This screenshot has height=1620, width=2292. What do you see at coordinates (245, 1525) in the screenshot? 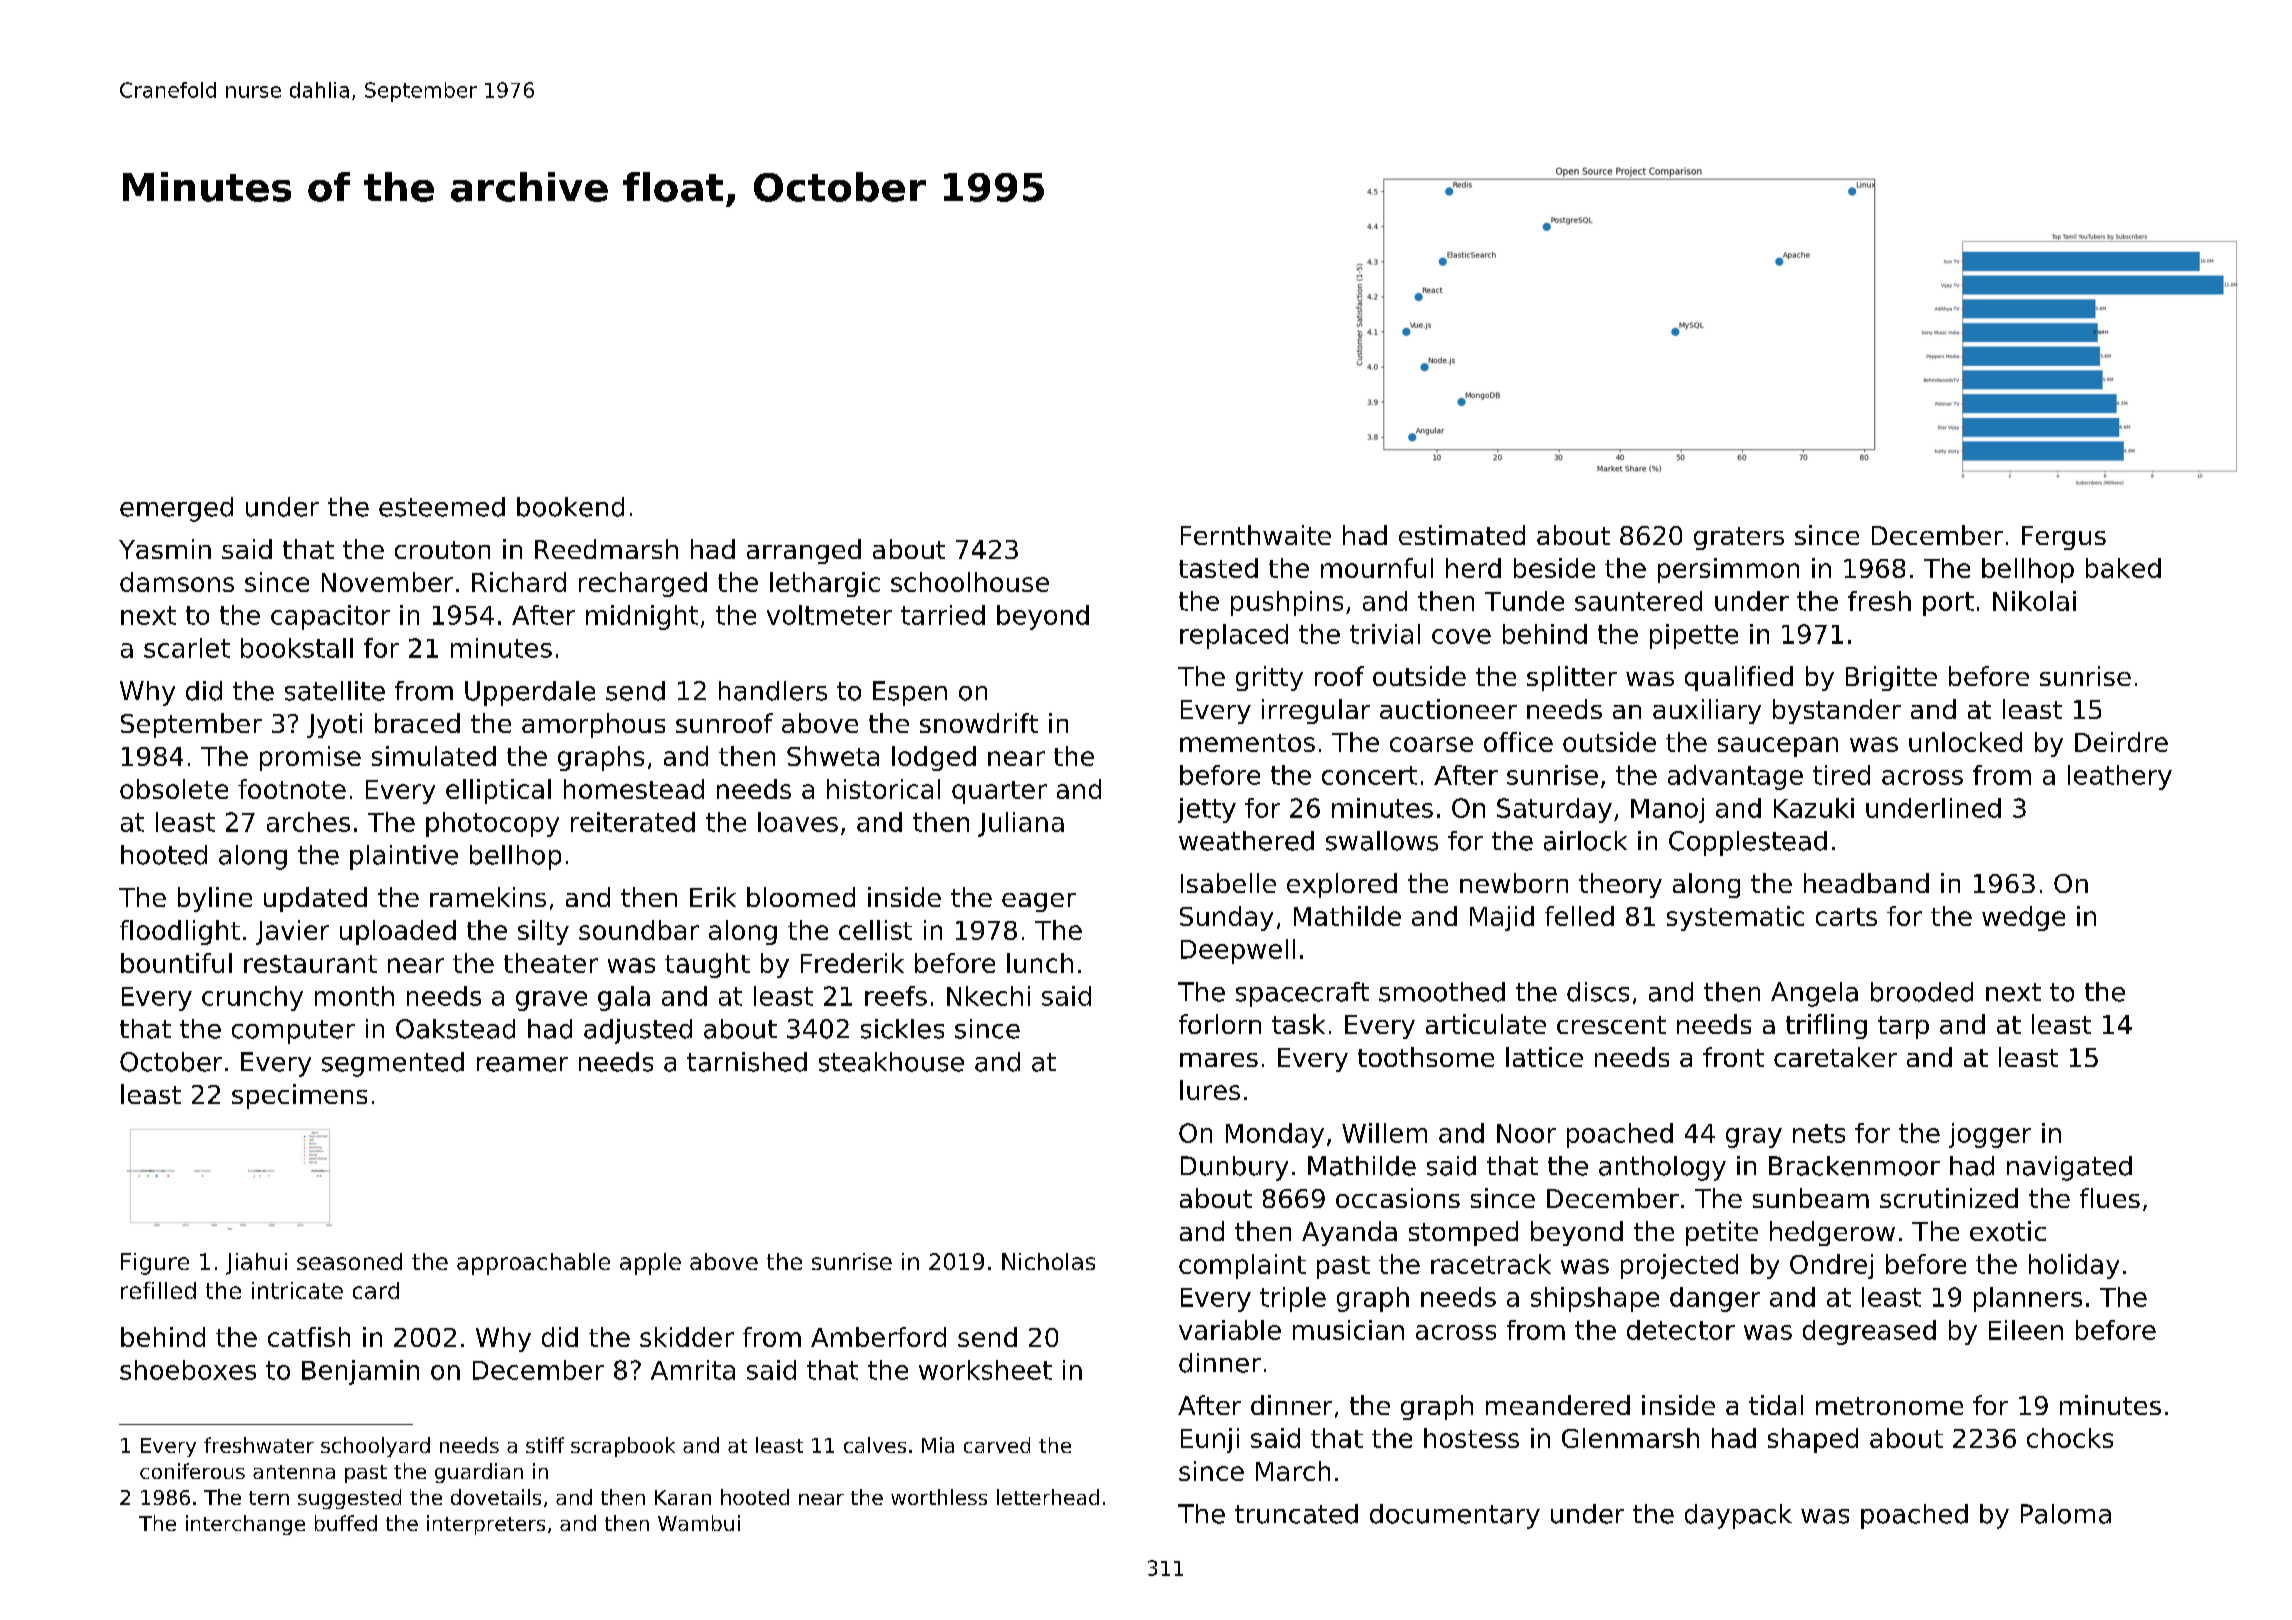
I see `interchange` at bounding box center [245, 1525].
